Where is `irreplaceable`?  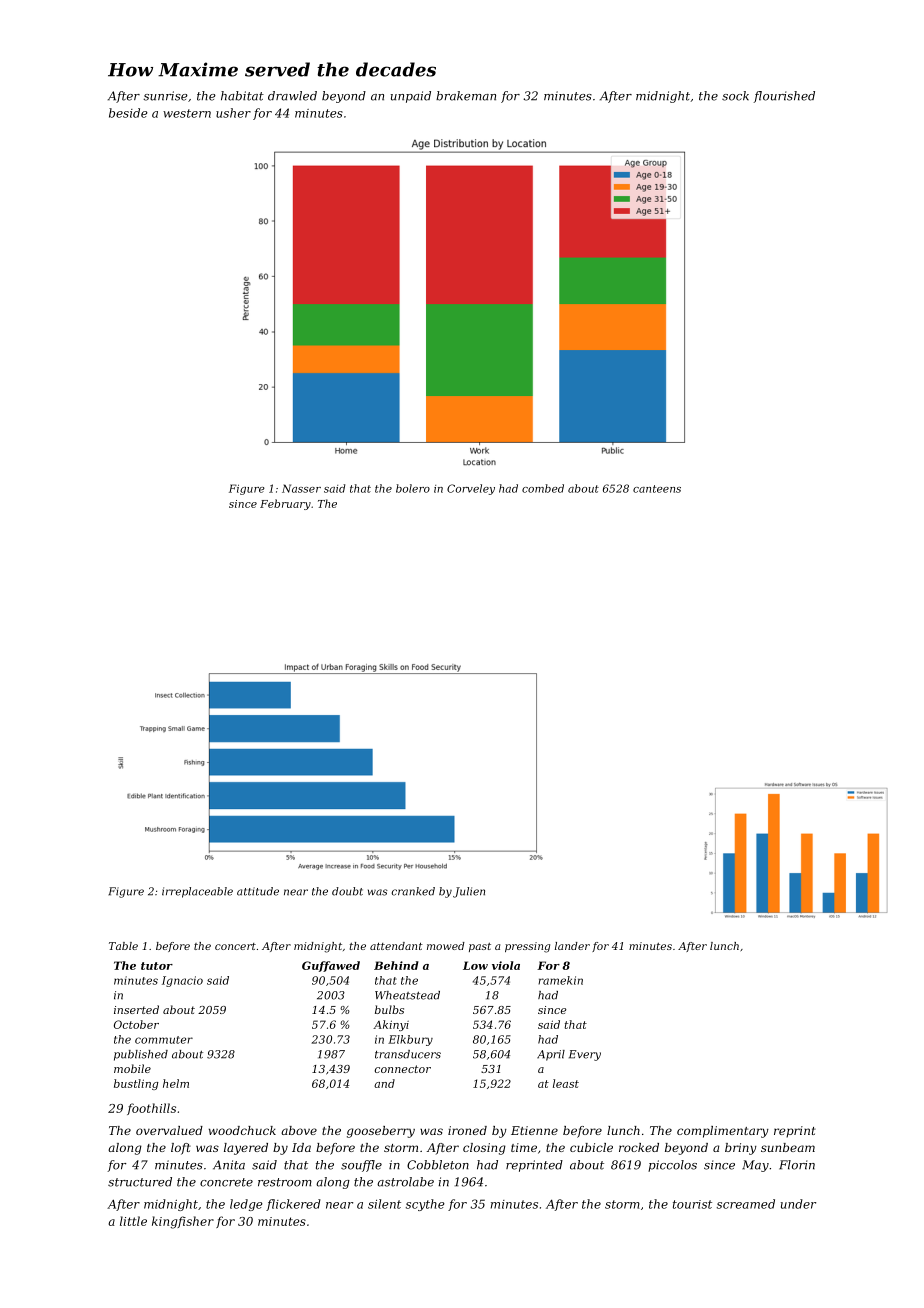
irreplaceable is located at coordinates (197, 892).
